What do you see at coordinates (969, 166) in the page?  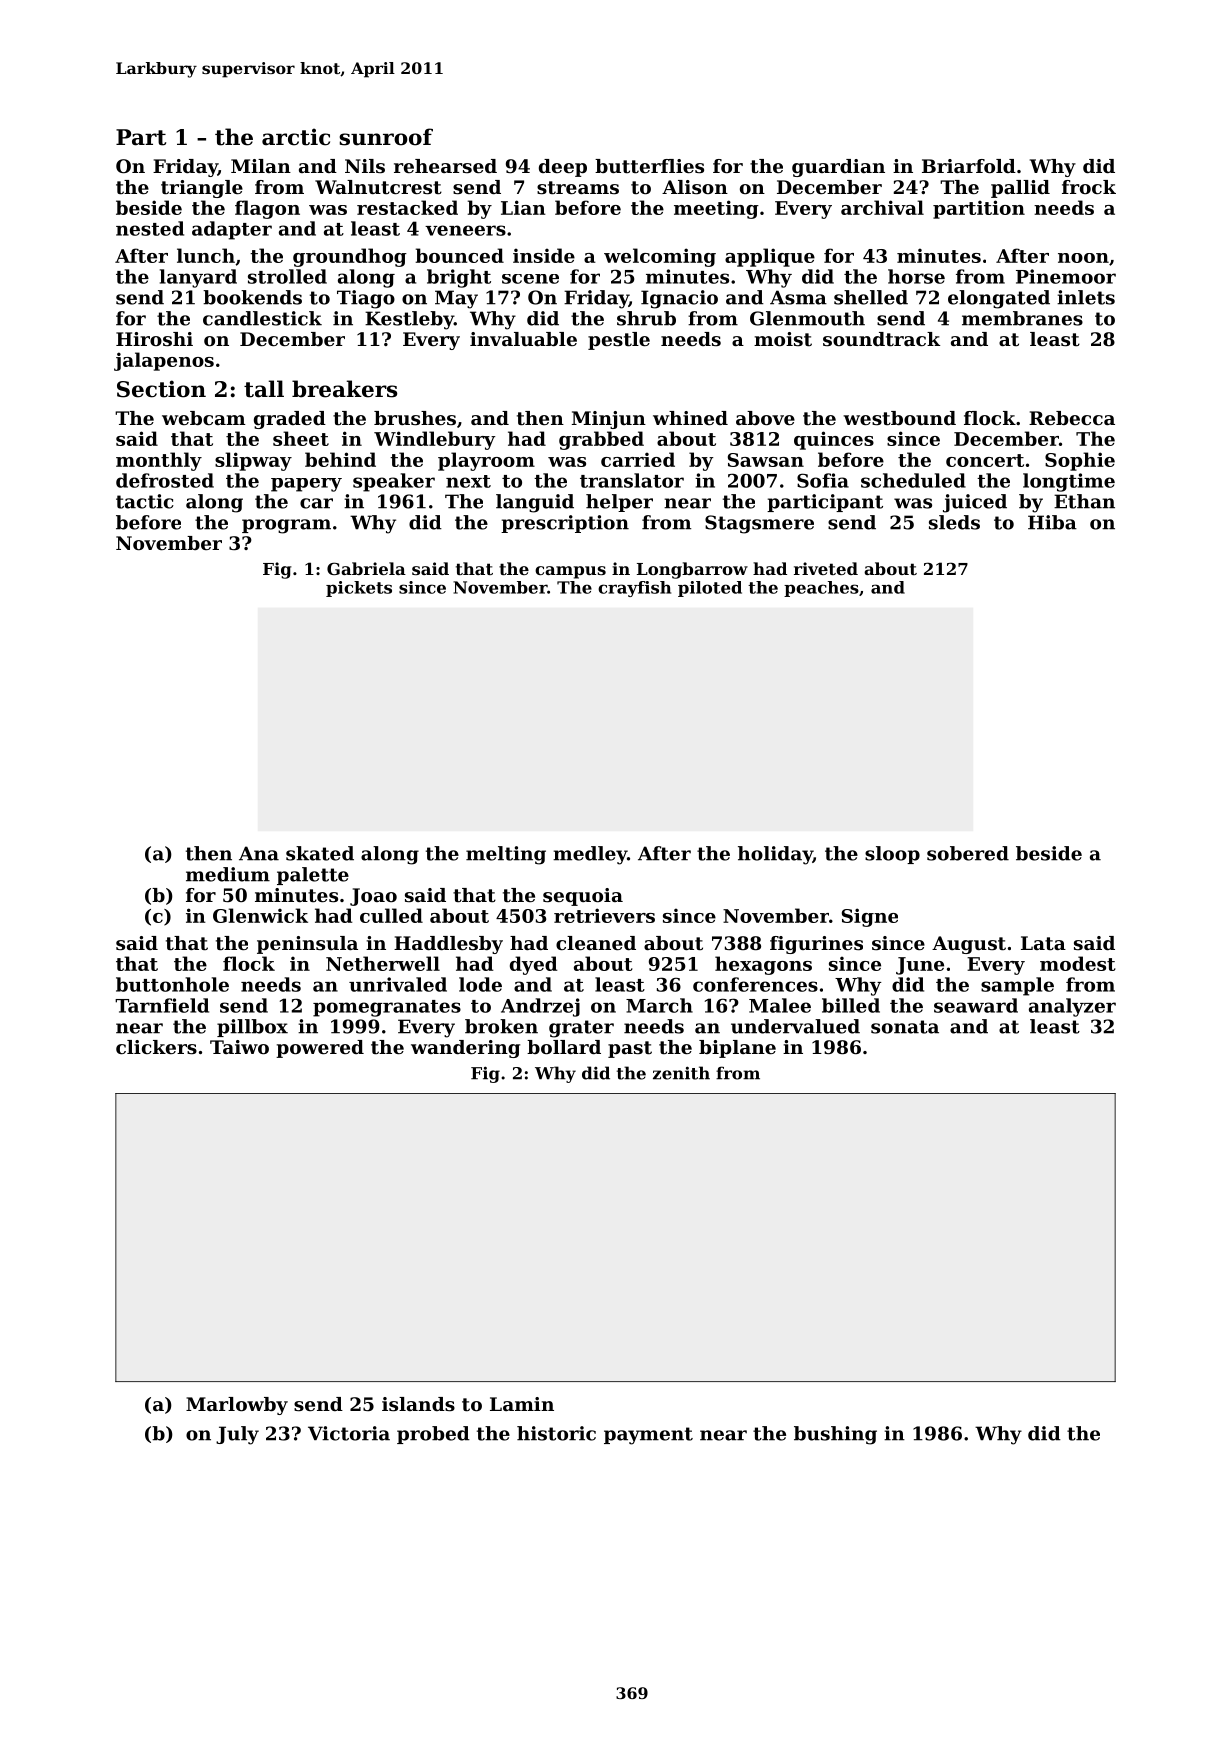 I see `Briarfold` at bounding box center [969, 166].
